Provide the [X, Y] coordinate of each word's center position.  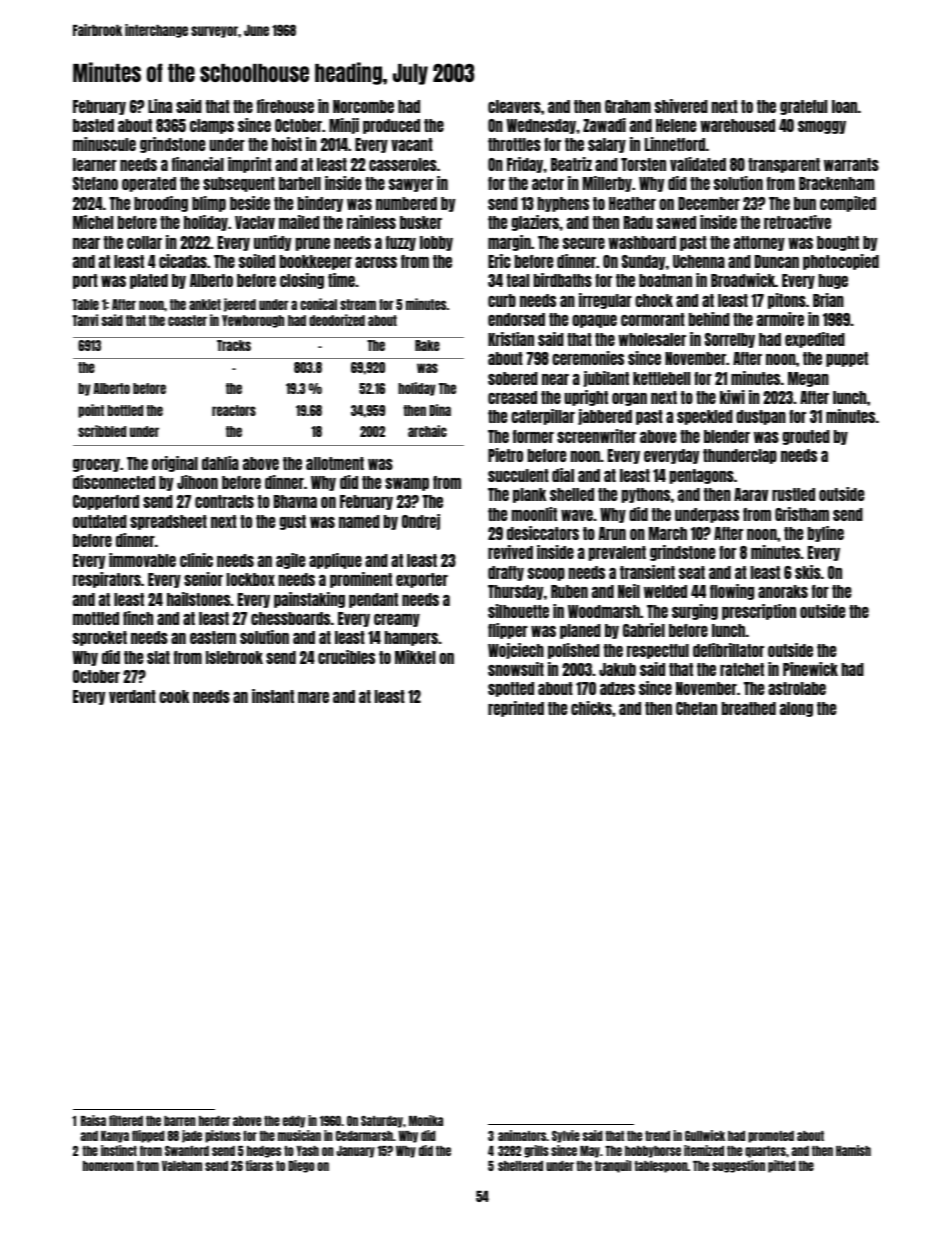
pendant [373, 600]
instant [273, 696]
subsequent [239, 184]
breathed [749, 708]
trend [657, 1136]
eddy [294, 1122]
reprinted [516, 709]
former [533, 436]
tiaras [259, 1165]
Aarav [751, 494]
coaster [187, 320]
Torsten [643, 164]
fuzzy [401, 243]
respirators [107, 580]
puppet [847, 359]
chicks [591, 708]
